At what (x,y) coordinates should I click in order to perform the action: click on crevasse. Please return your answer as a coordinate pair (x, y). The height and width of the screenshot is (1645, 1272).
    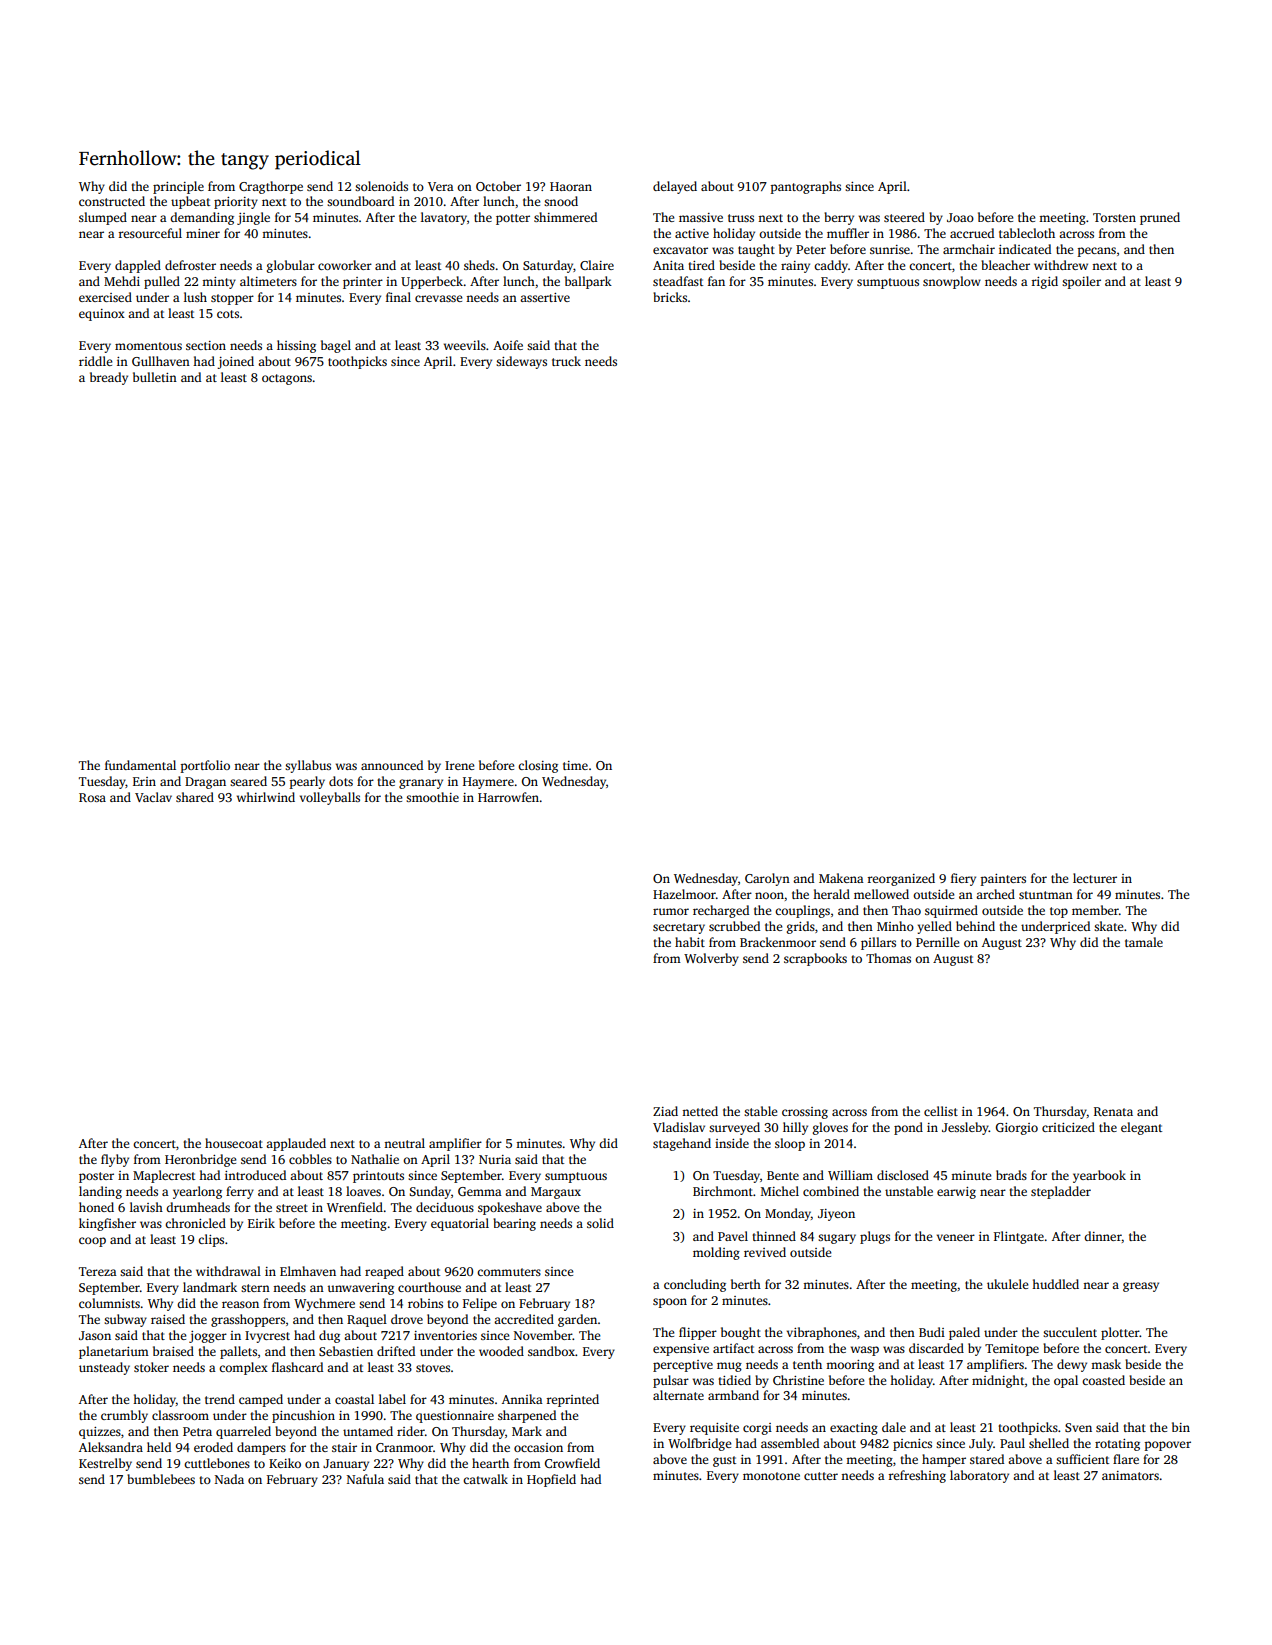
    Looking at the image, I should click on (439, 298).
